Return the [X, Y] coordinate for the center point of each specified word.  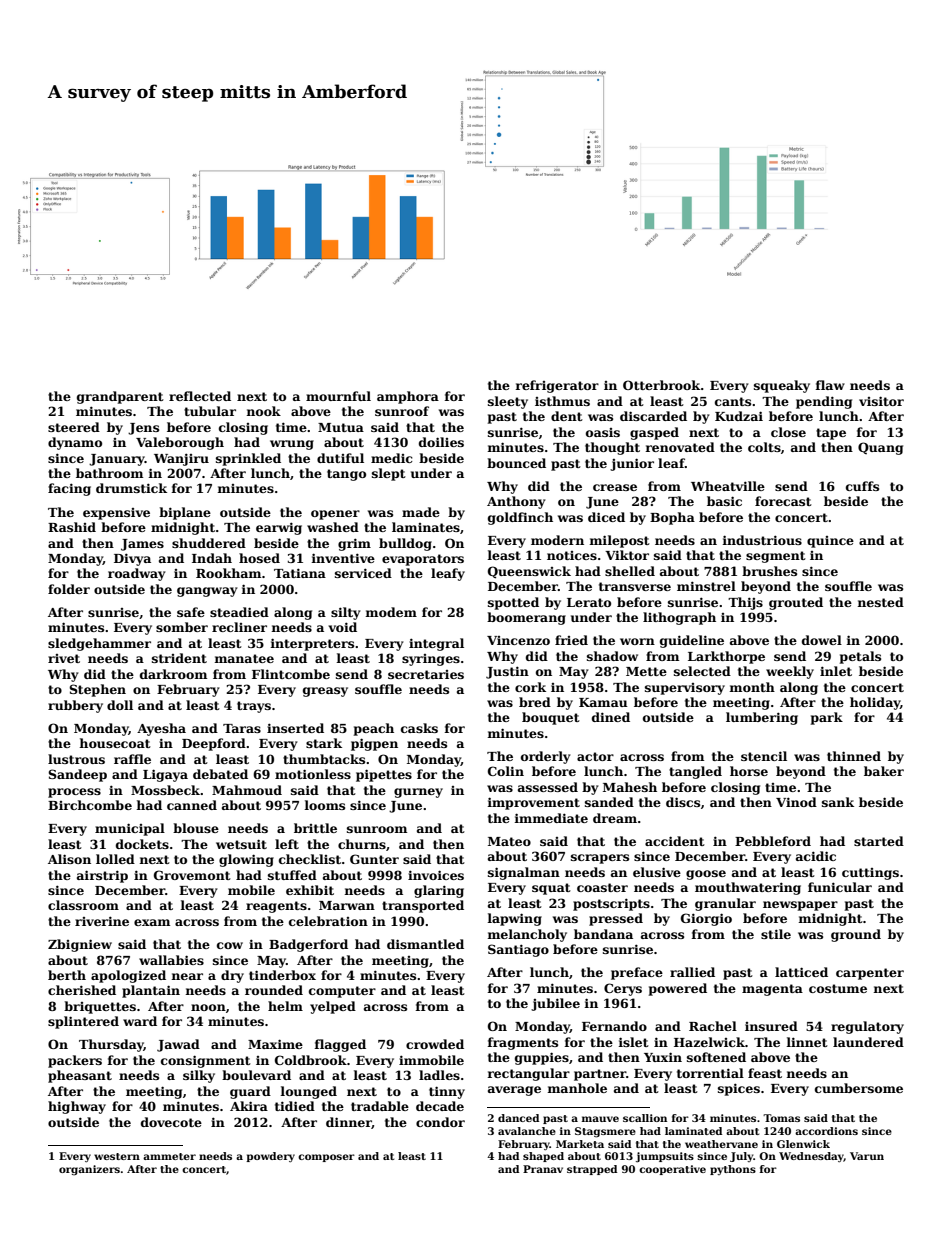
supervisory [685, 689]
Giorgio [706, 919]
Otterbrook [662, 385]
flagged [340, 1045]
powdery [270, 1157]
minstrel [706, 586]
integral [436, 644]
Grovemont [192, 875]
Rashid [72, 527]
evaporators [423, 560]
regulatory [867, 1027]
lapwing [514, 919]
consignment [206, 1061]
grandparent [120, 397]
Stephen [97, 690]
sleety [508, 402]
